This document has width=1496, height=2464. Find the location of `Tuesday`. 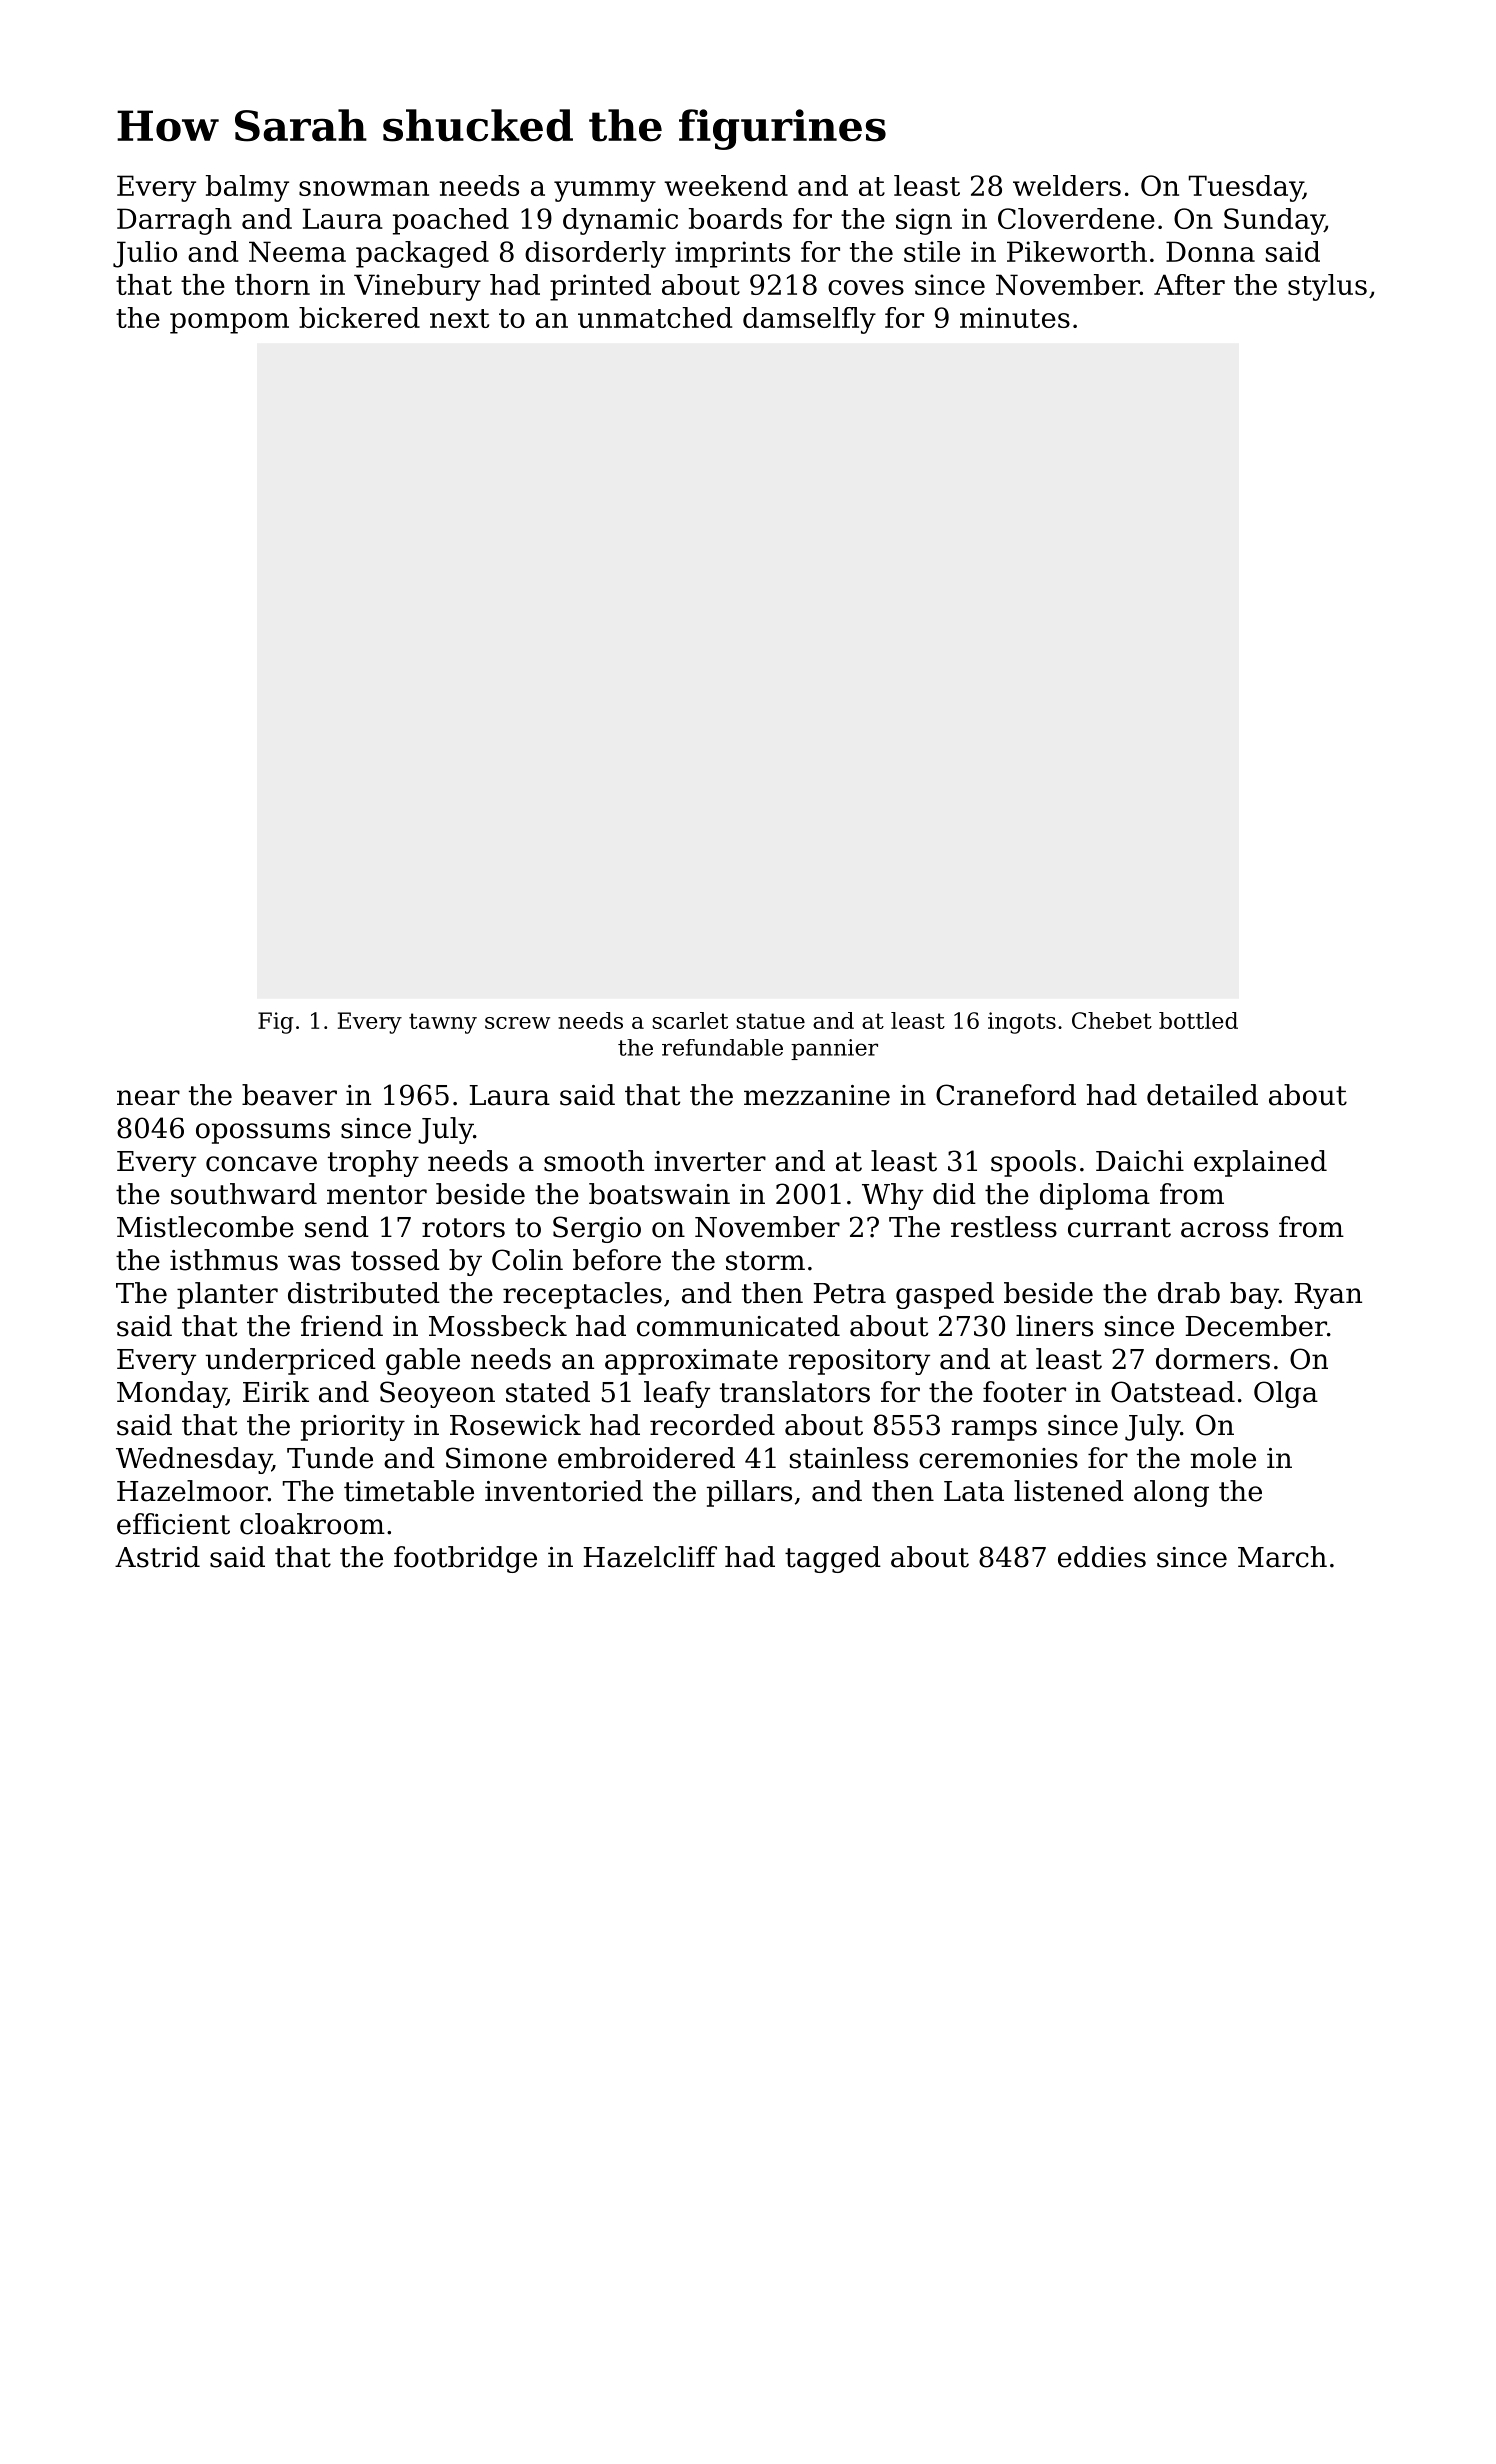

Tuesday is located at coordinates (1246, 188).
